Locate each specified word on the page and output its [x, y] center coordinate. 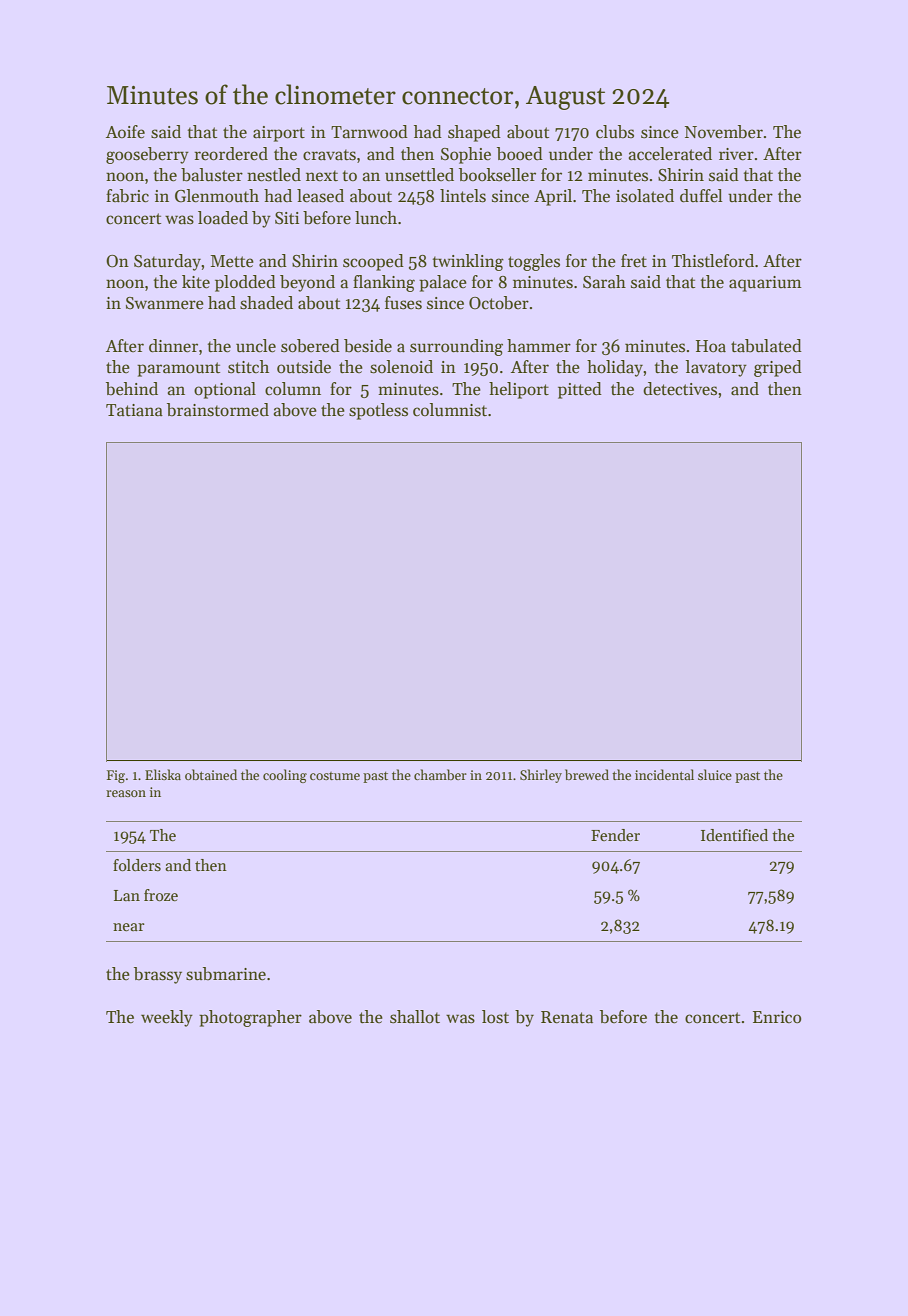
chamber [440, 774]
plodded [245, 283]
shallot [415, 1017]
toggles [534, 262]
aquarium [765, 284]
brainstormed [218, 410]
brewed [587, 774]
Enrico [777, 1017]
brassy [158, 975]
